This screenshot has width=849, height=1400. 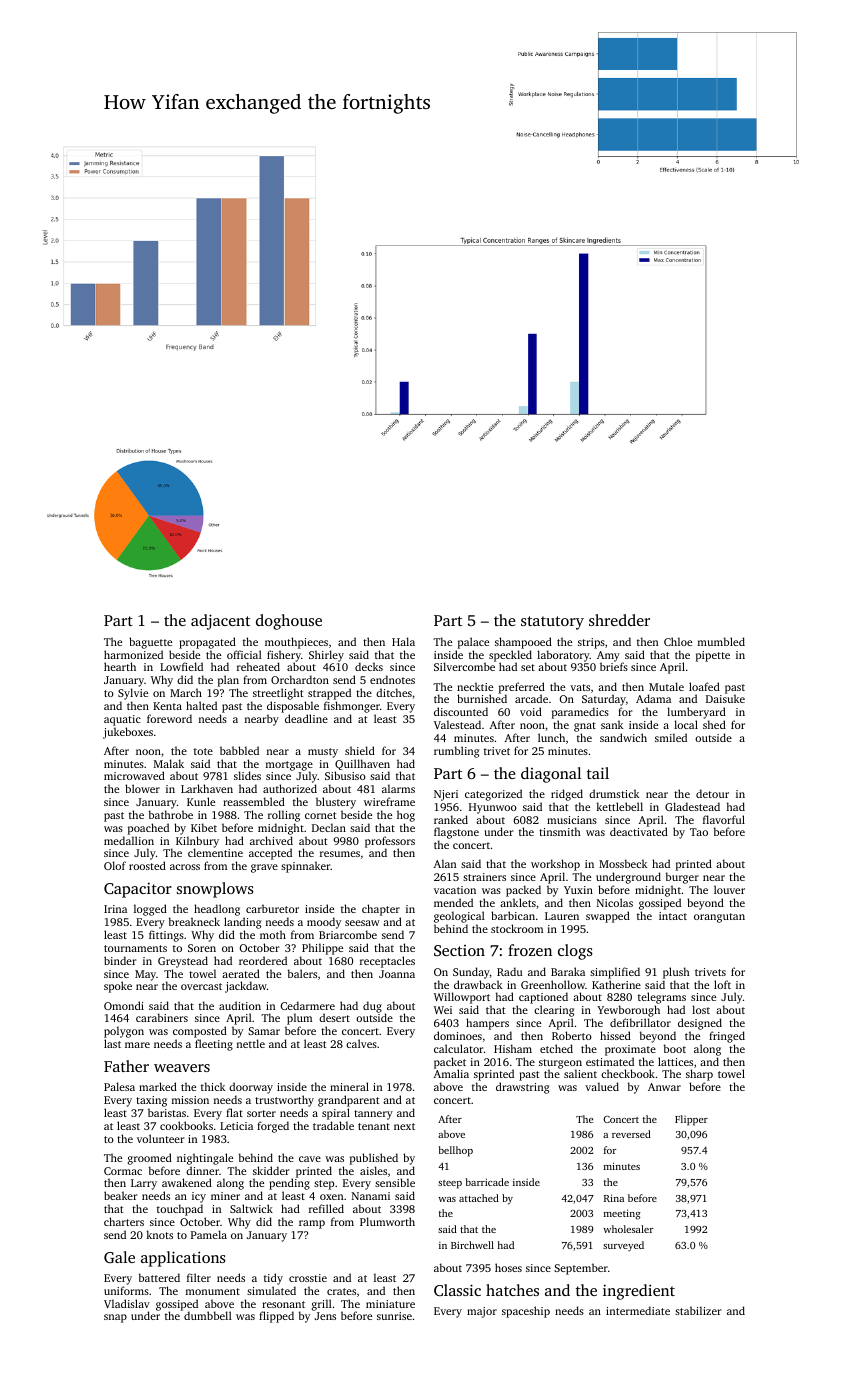 What do you see at coordinates (721, 641) in the screenshot?
I see `mumbled` at bounding box center [721, 641].
